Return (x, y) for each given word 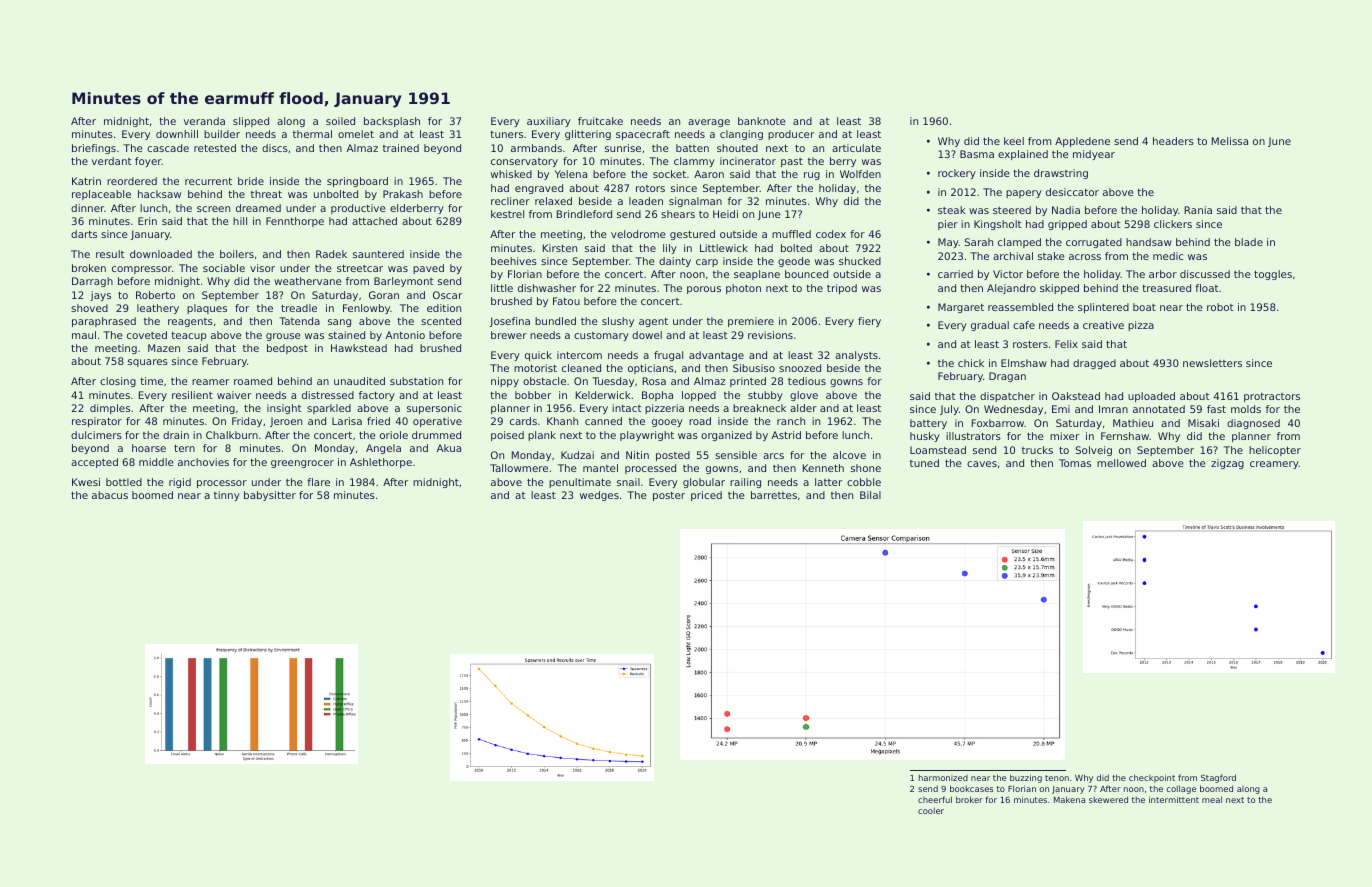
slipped (251, 122)
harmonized (943, 777)
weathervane (308, 281)
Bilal (870, 495)
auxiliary (549, 122)
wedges (599, 496)
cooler (931, 810)
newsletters (1212, 363)
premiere (751, 322)
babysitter (270, 496)
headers (1173, 141)
